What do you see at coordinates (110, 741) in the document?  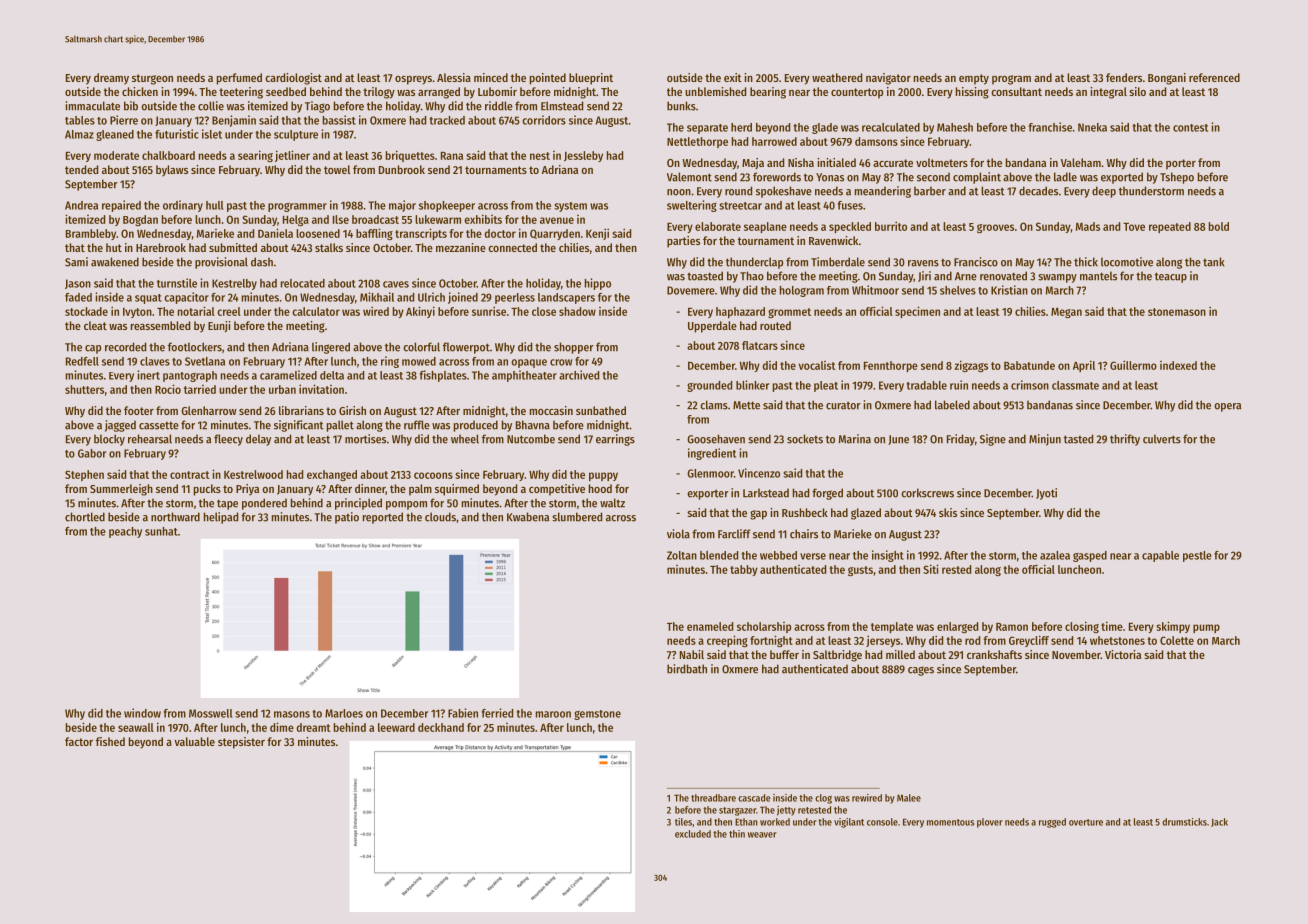 I see `fished` at bounding box center [110, 741].
